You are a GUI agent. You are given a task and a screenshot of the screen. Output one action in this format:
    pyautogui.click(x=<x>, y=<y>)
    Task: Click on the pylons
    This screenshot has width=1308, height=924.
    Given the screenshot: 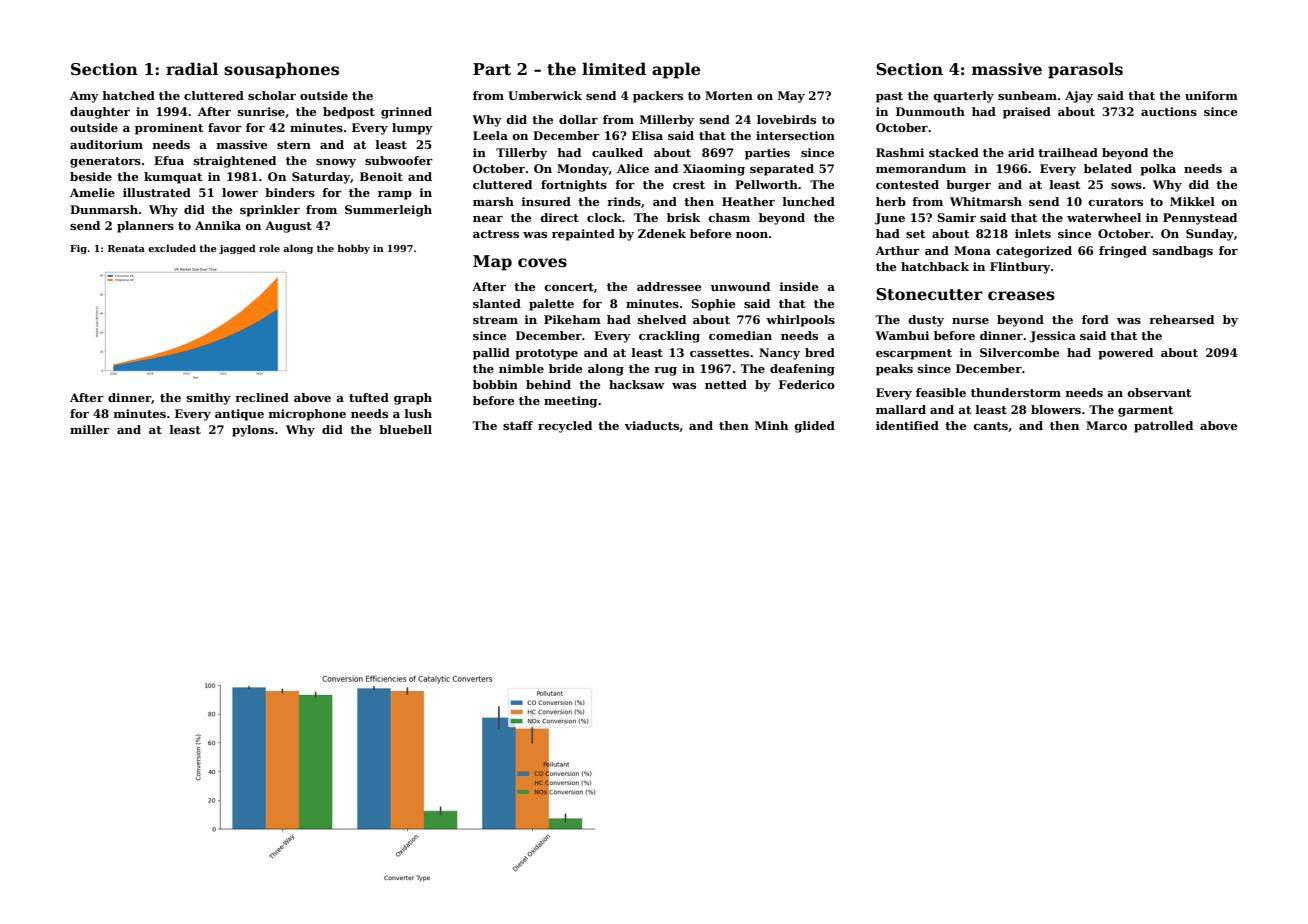 What is the action you would take?
    pyautogui.click(x=253, y=431)
